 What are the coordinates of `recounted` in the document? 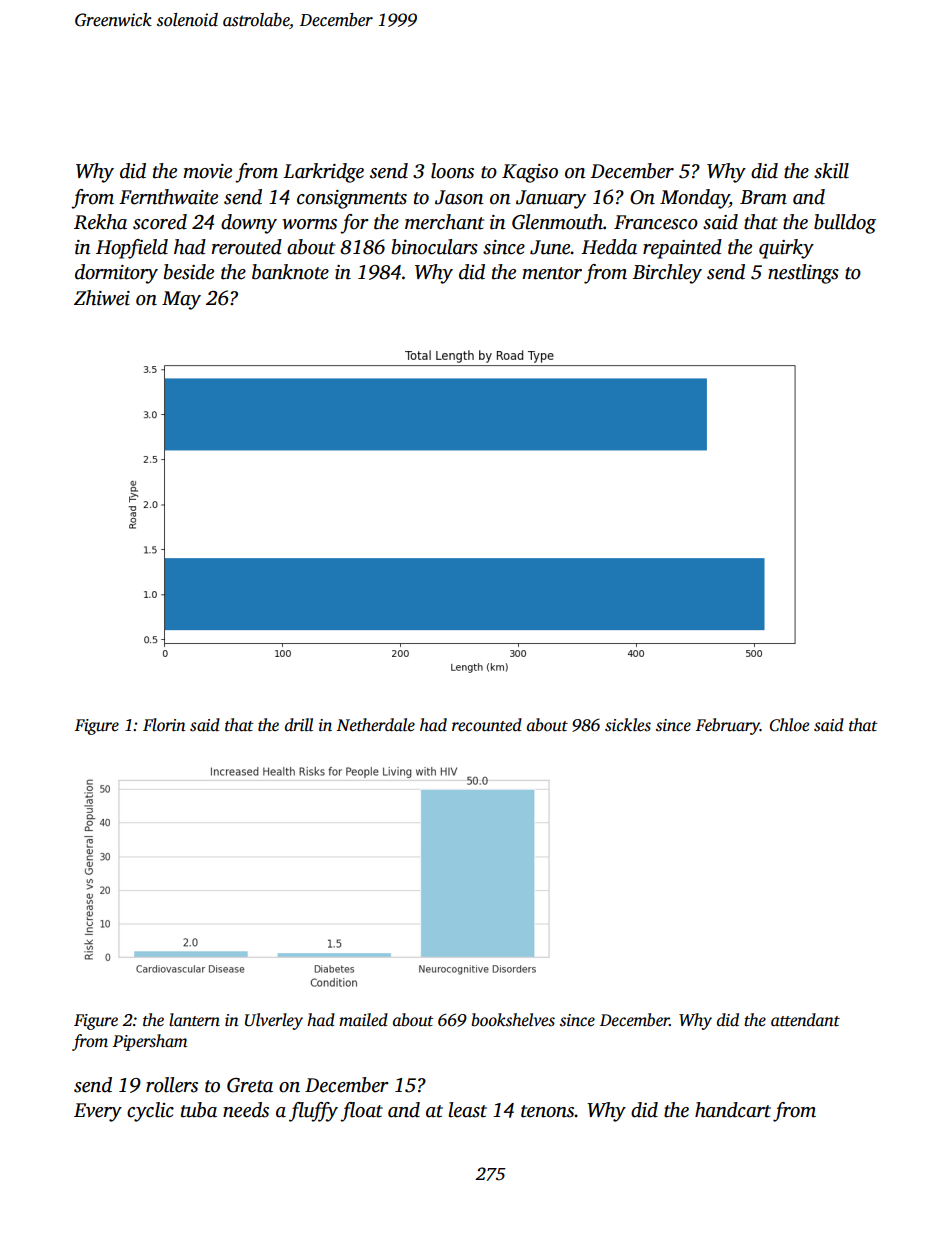 It's located at (487, 725).
